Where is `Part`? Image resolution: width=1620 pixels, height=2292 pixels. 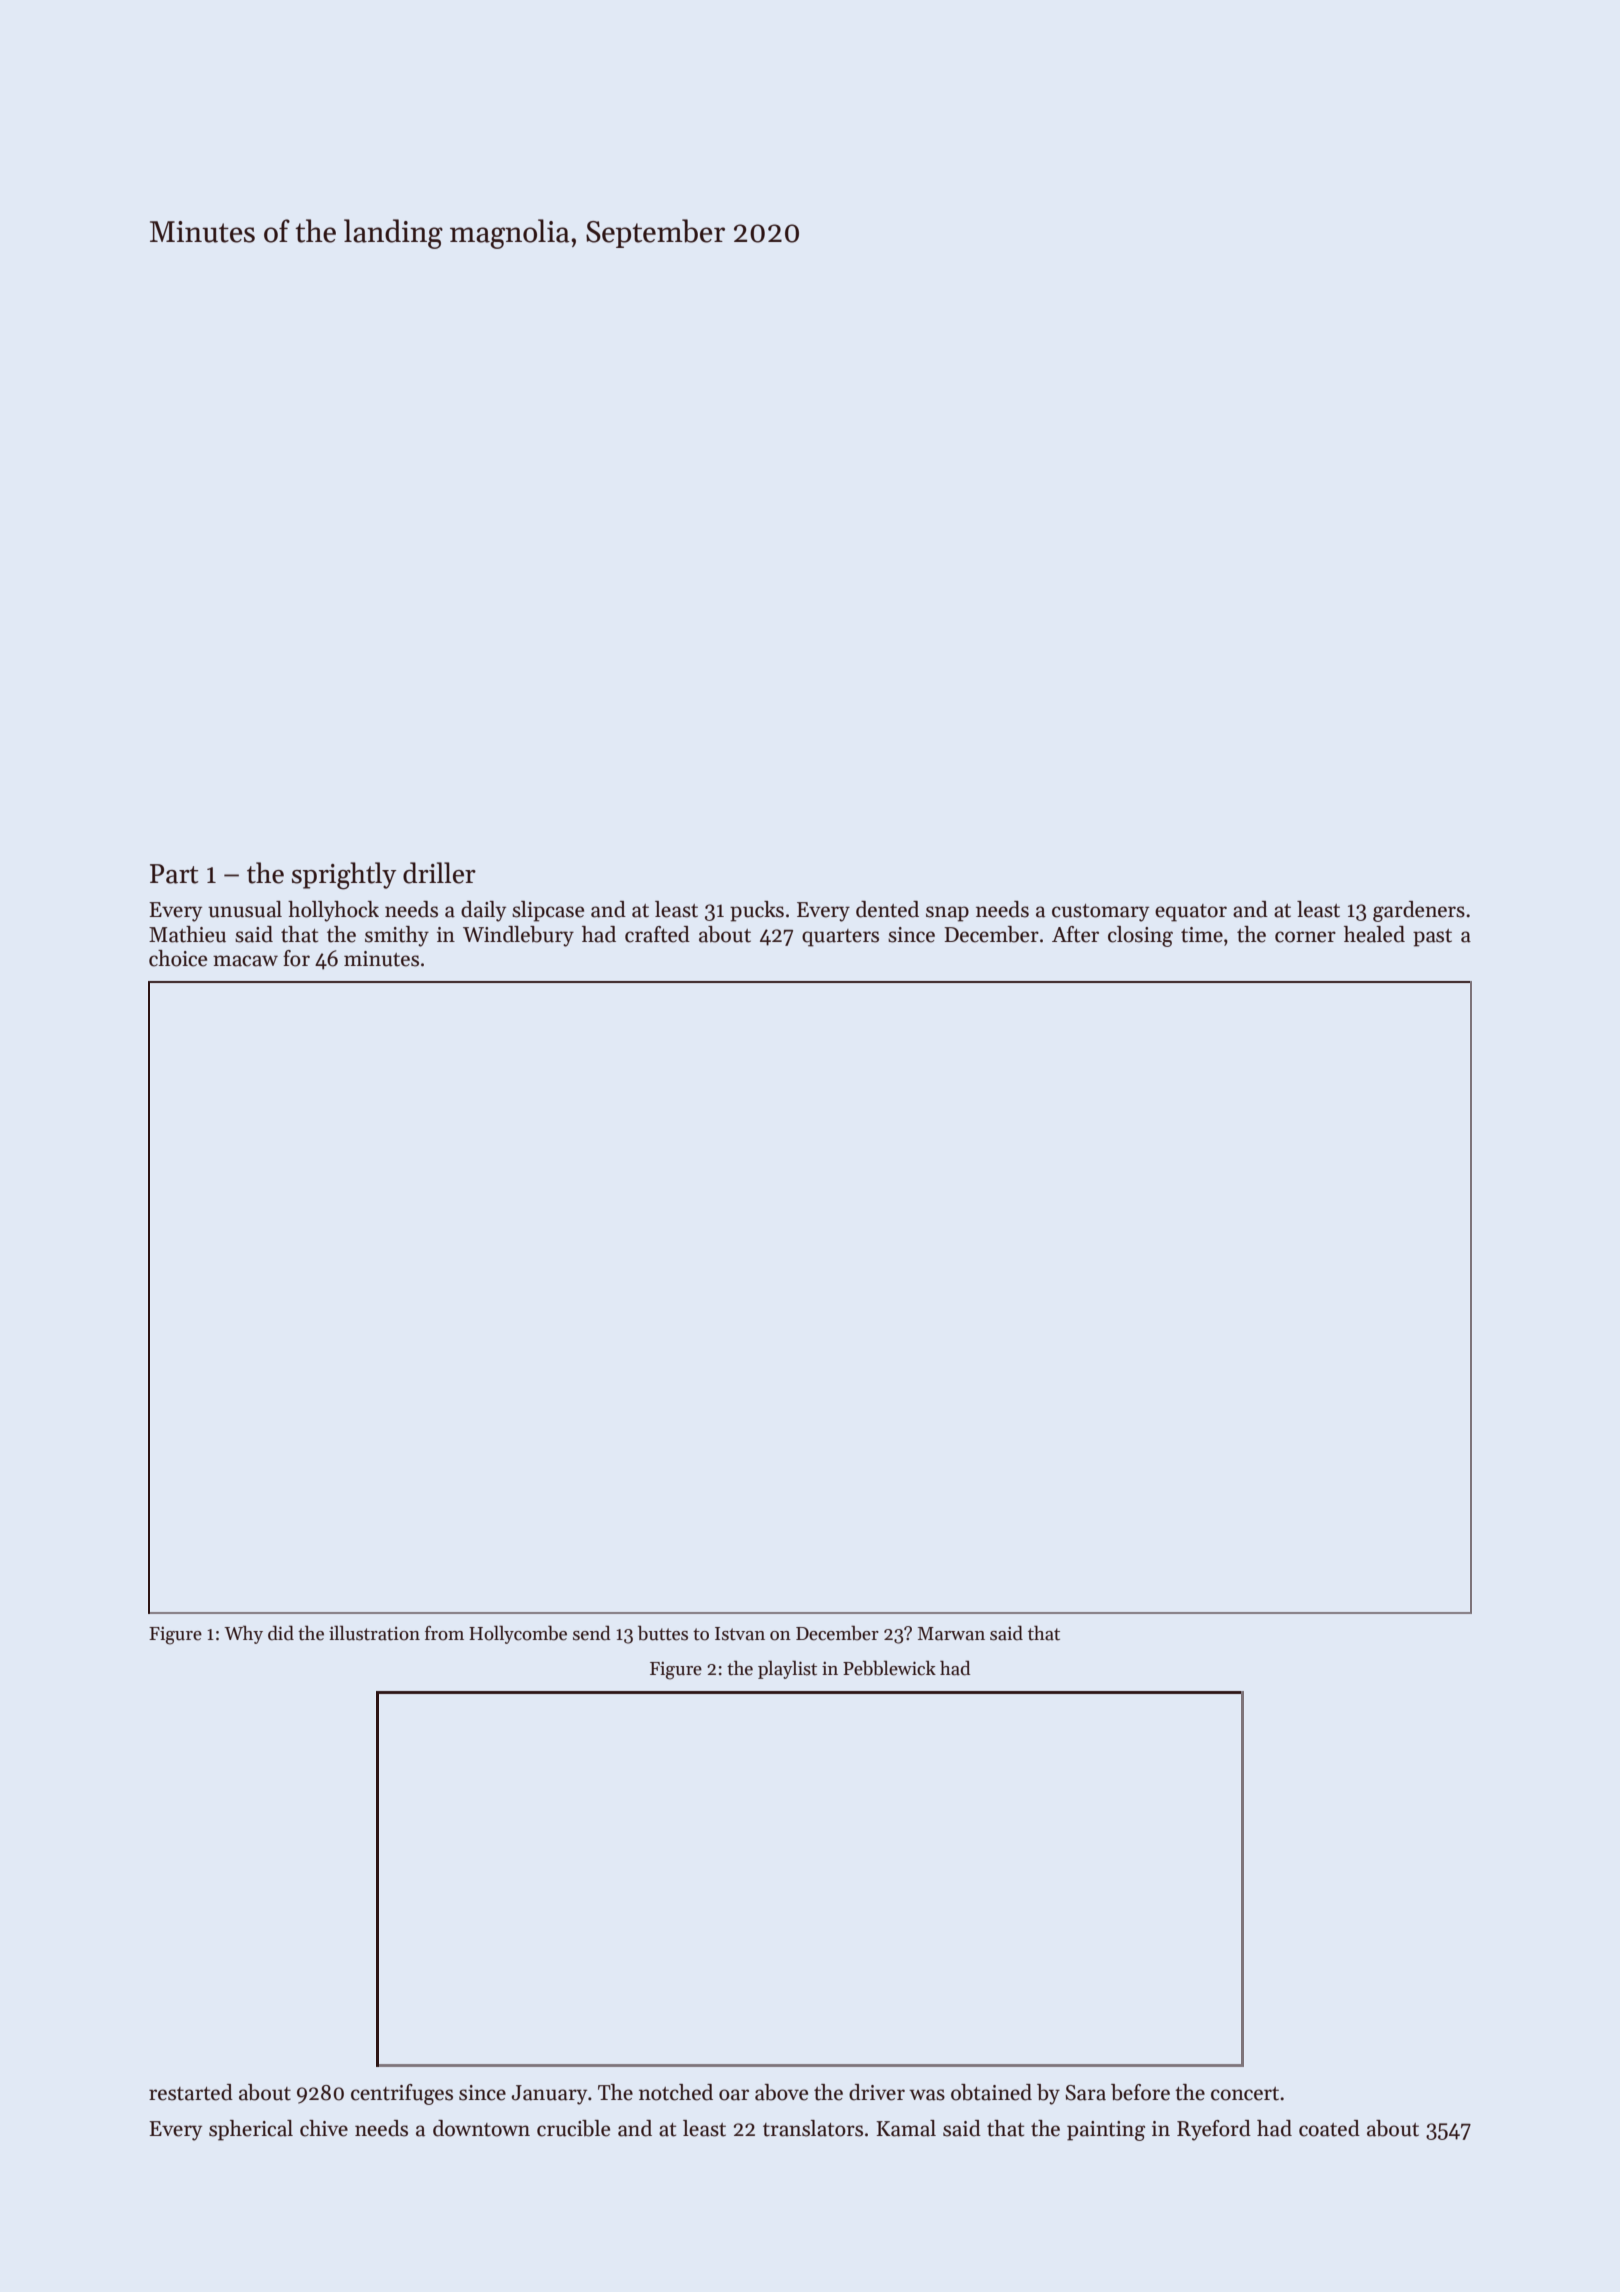 Part is located at coordinates (174, 874).
